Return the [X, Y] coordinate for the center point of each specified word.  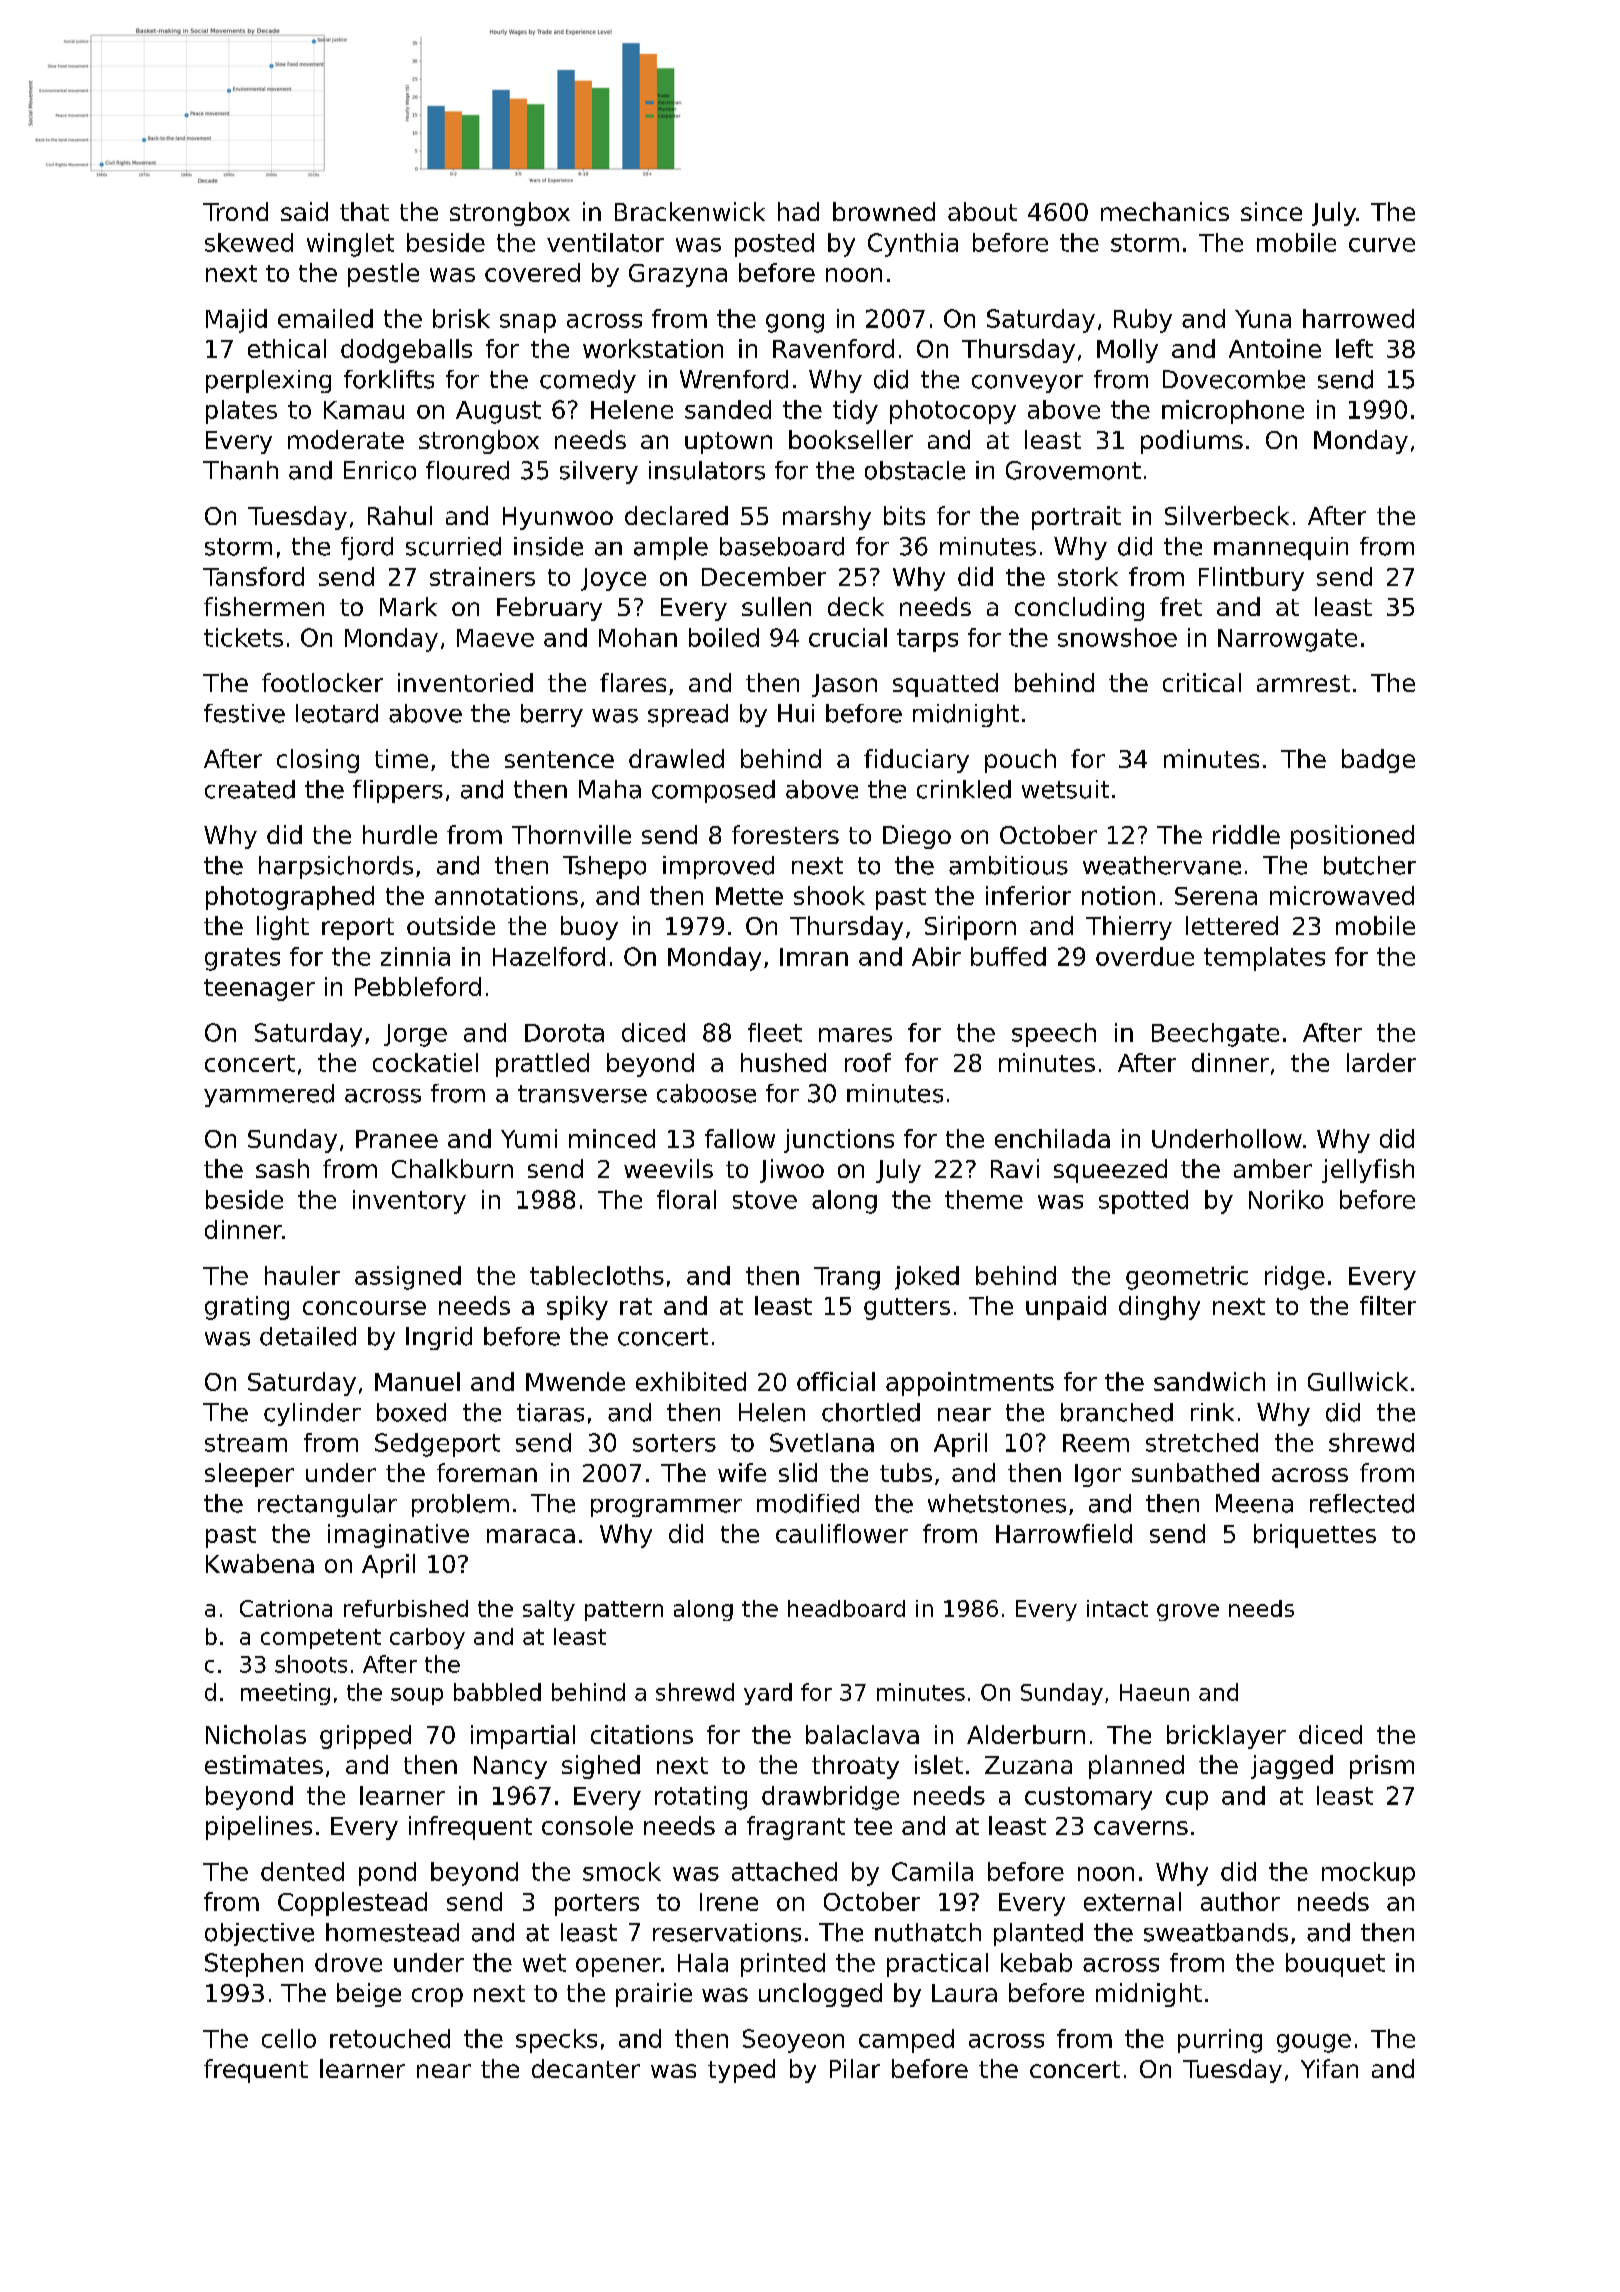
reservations [727, 1932]
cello [289, 2038]
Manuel [417, 1381]
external [1132, 1901]
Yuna [1263, 319]
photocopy [953, 412]
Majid [236, 321]
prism [1382, 1767]
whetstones [997, 1503]
